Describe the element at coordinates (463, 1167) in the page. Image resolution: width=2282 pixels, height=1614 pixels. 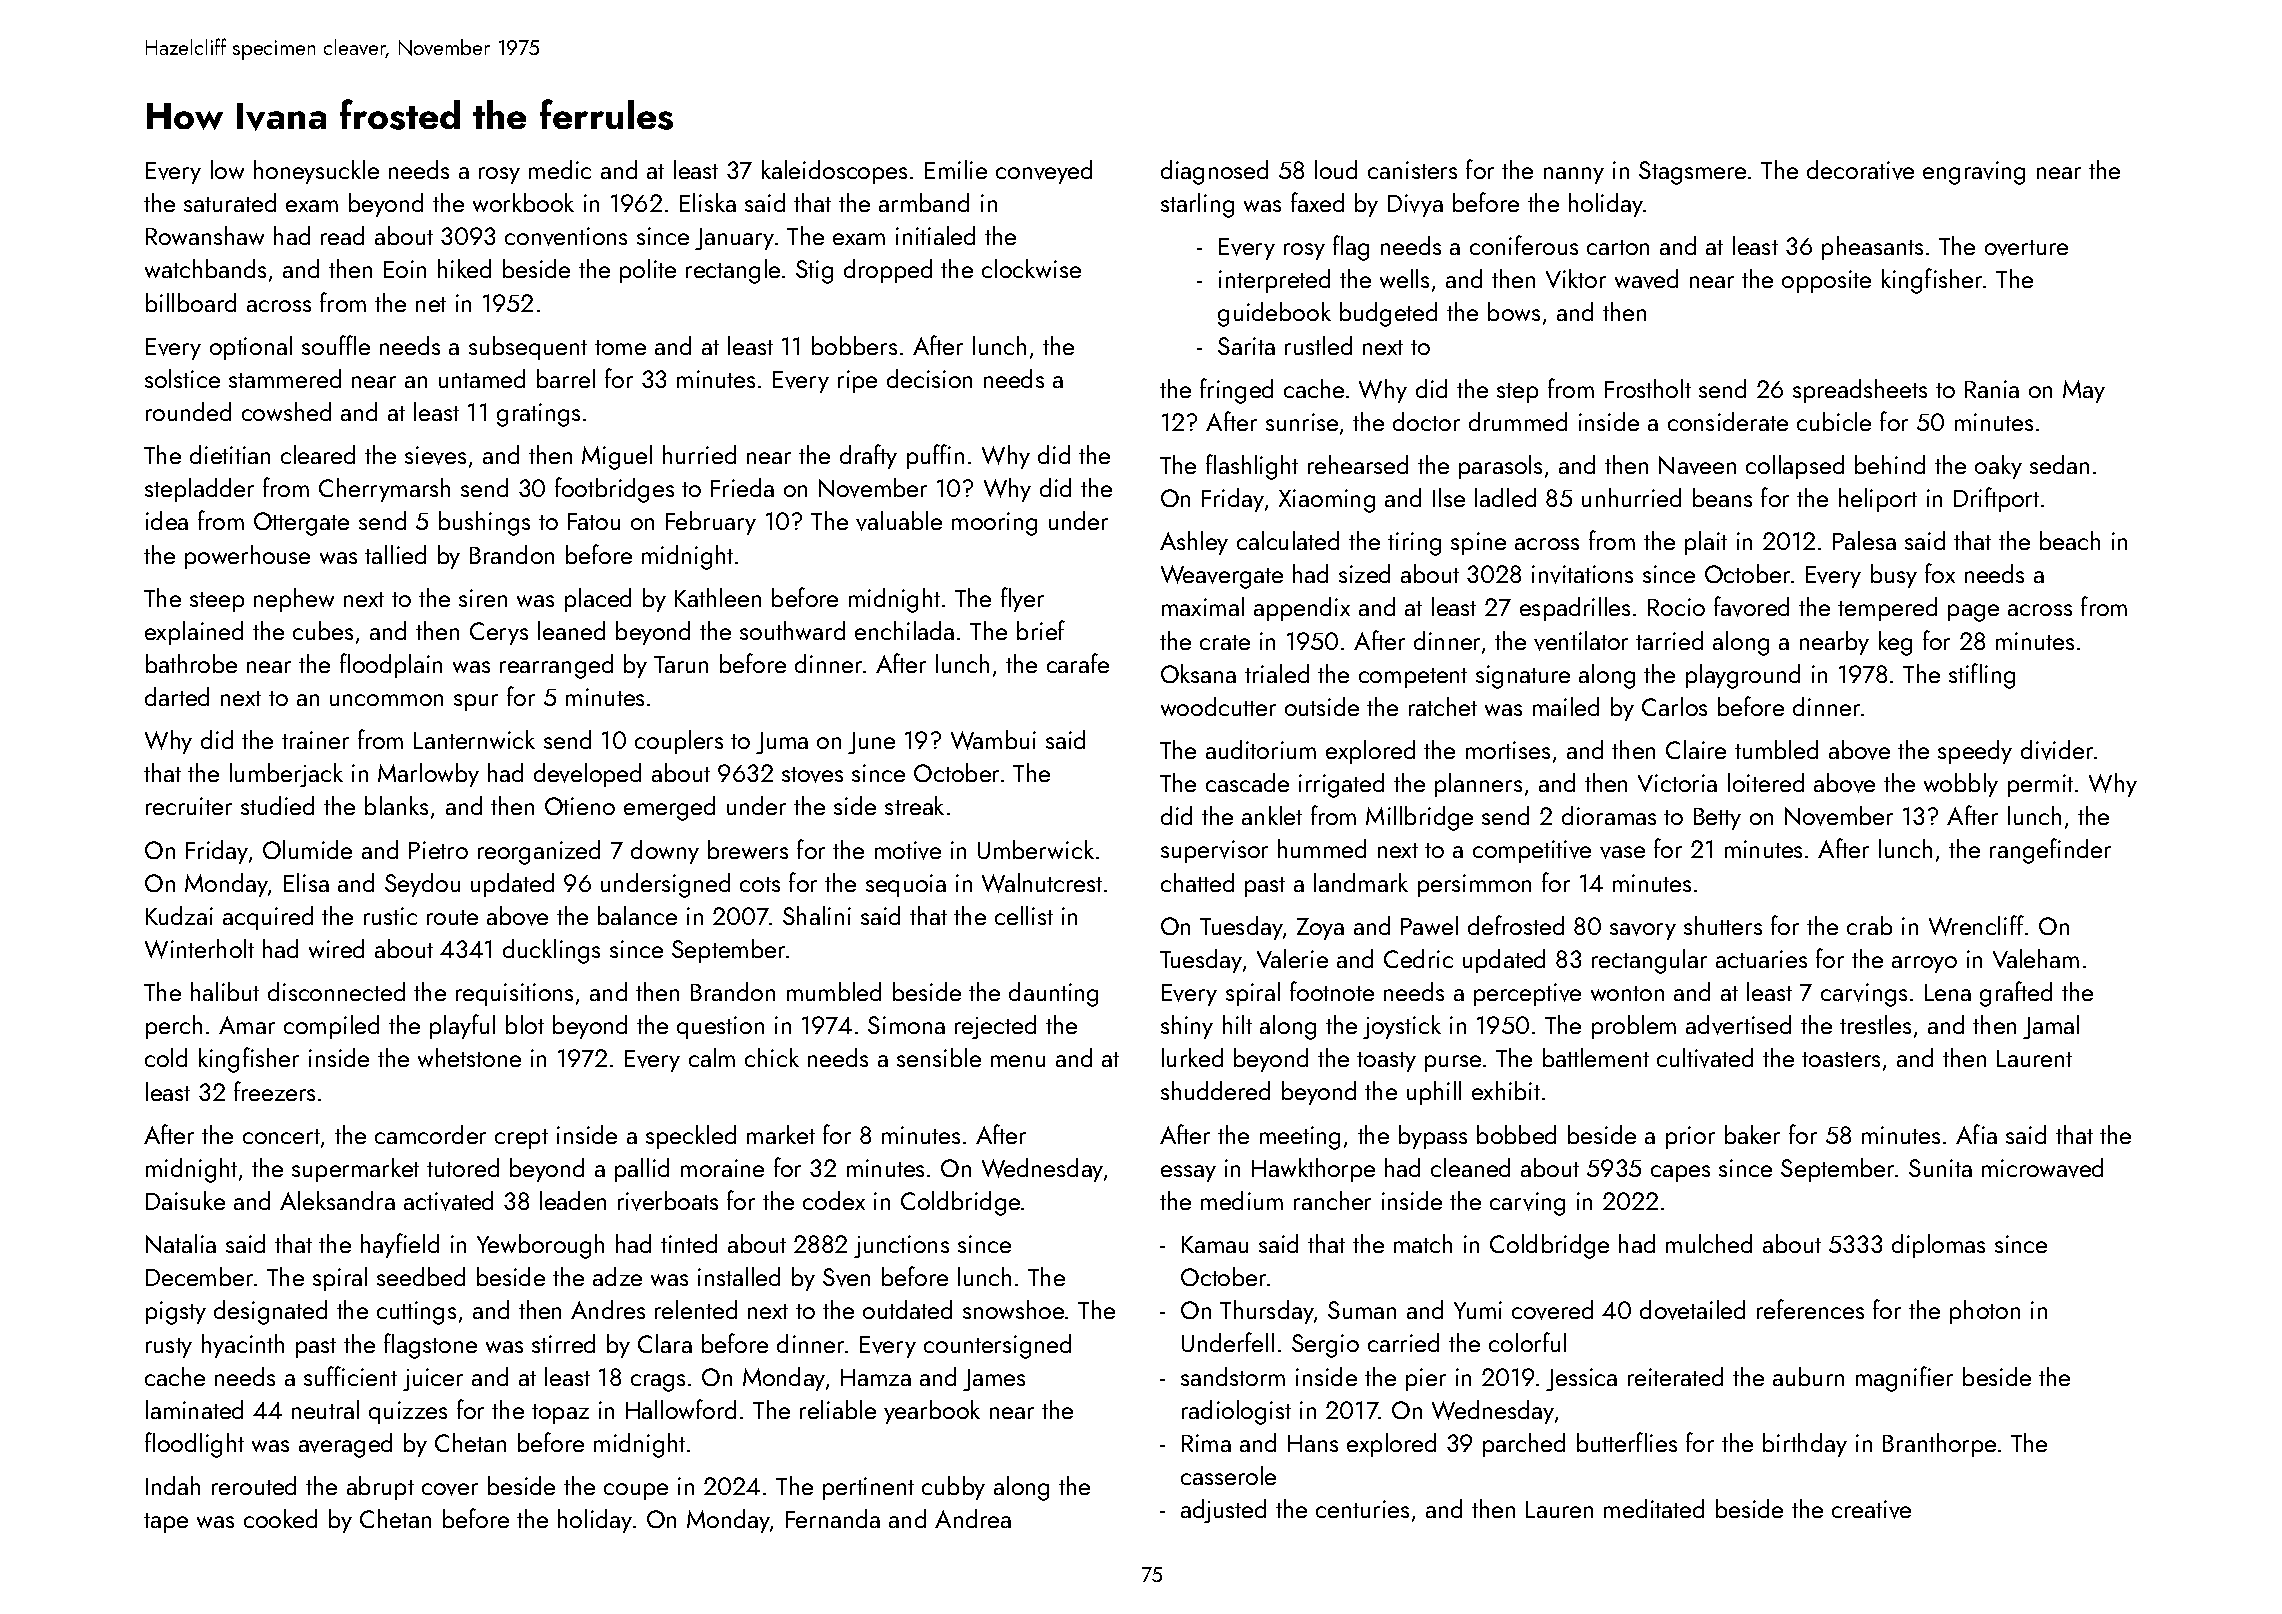
I see `tutored` at that location.
